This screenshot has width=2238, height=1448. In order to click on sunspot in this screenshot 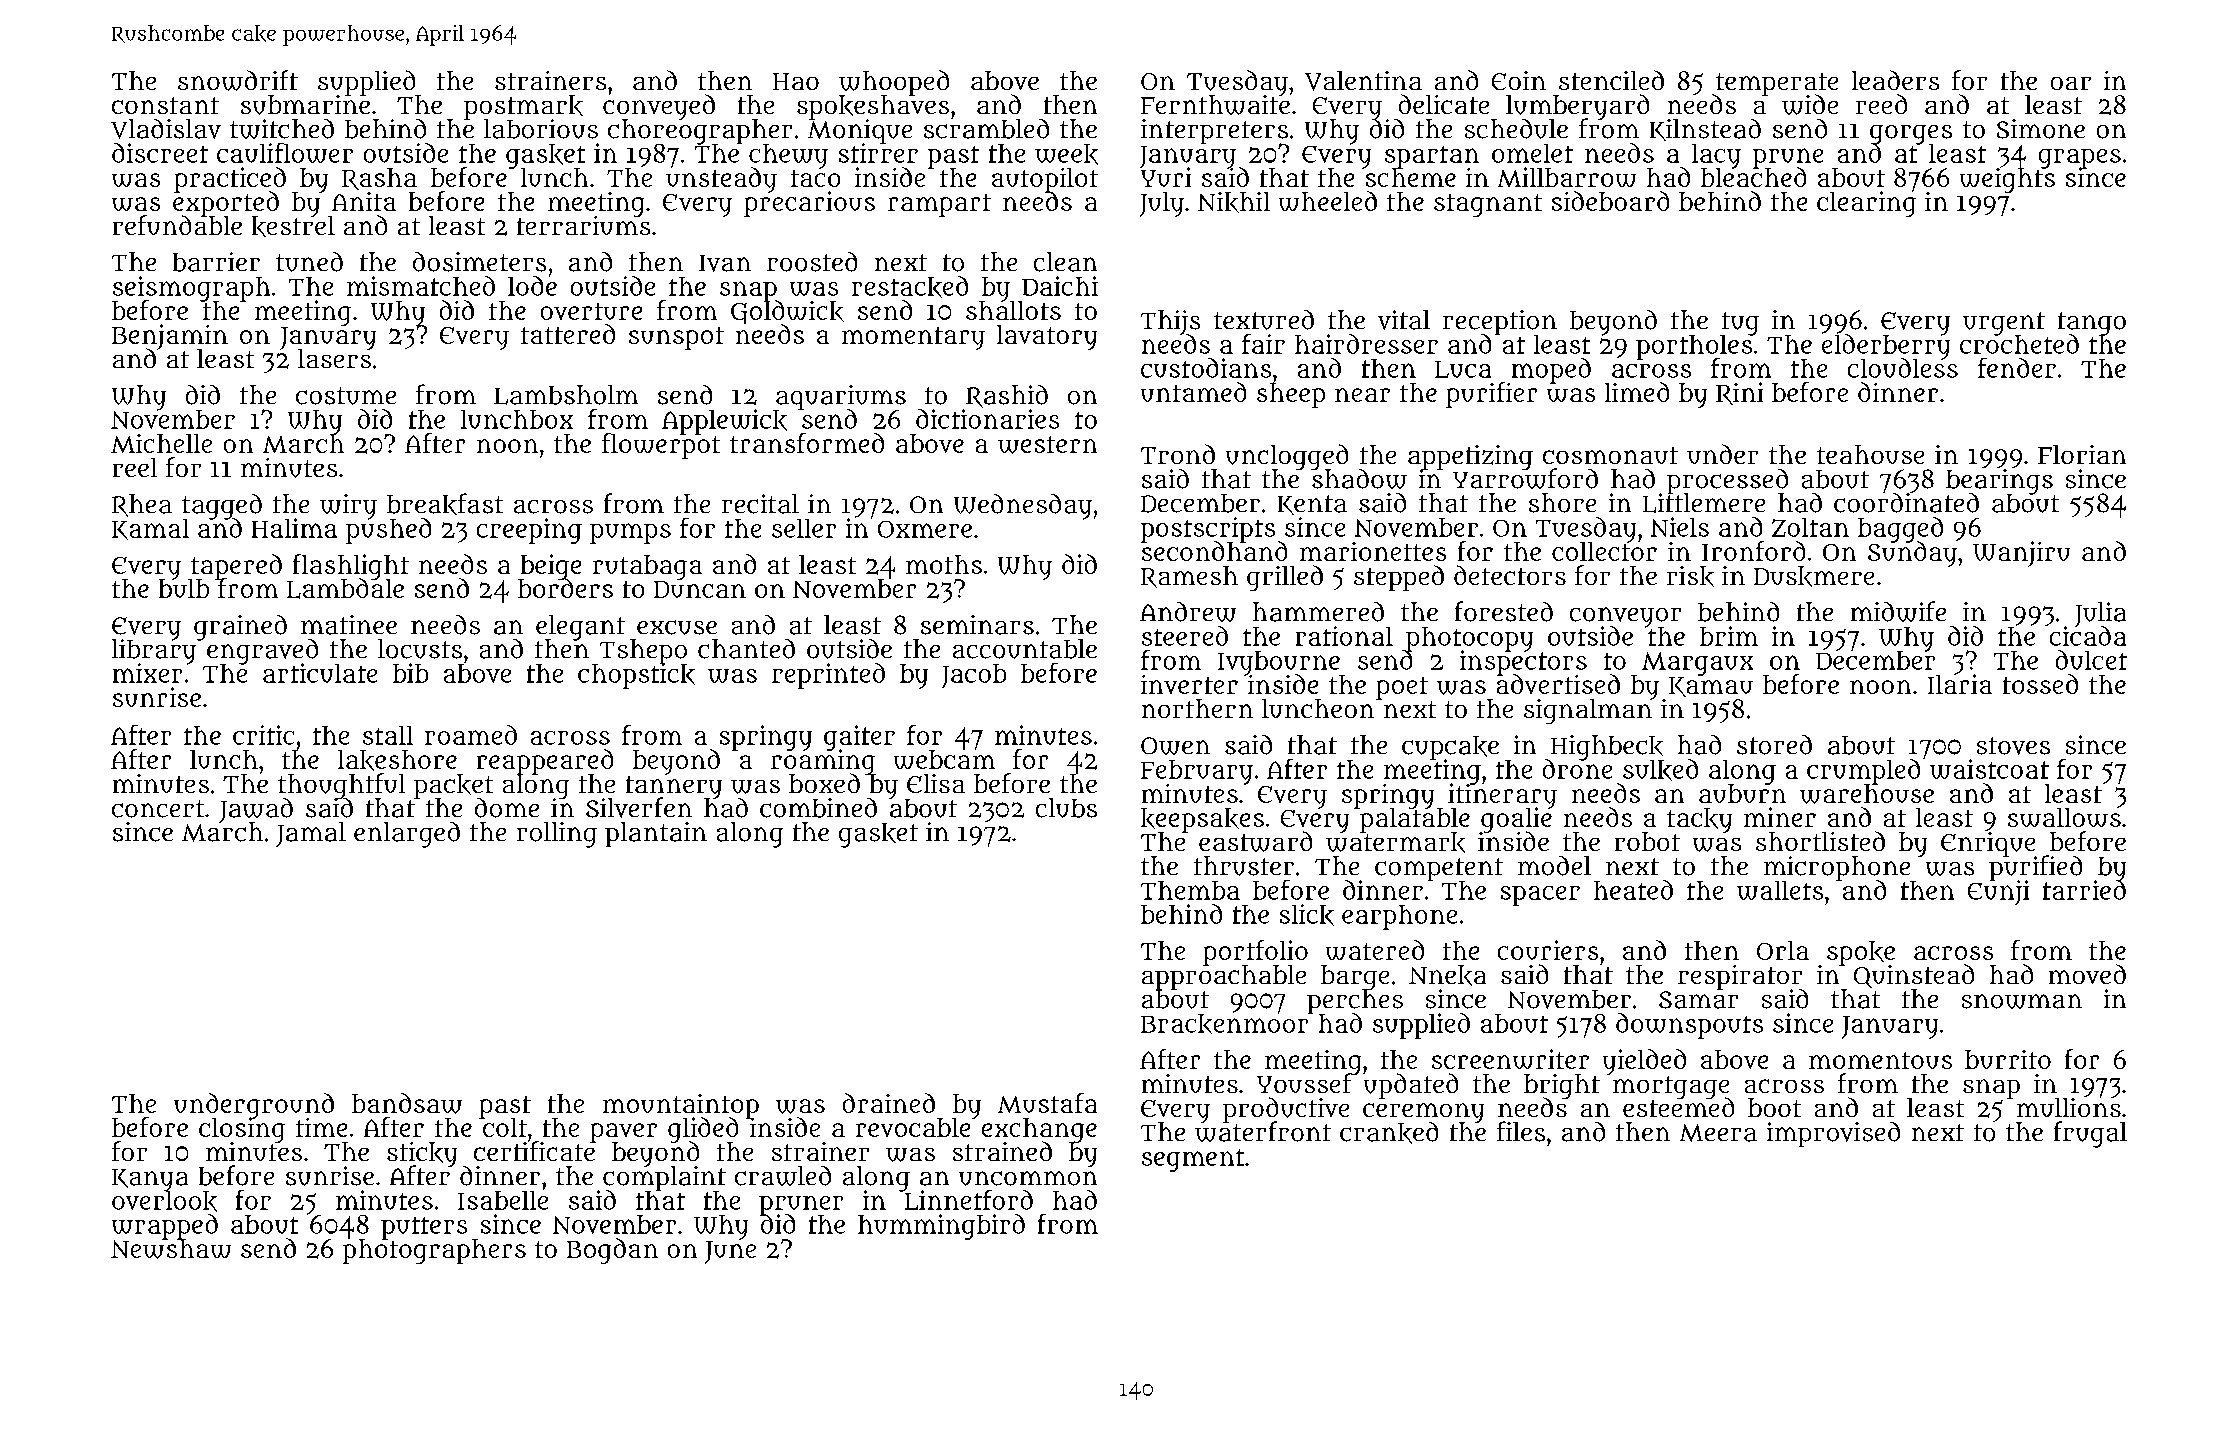, I will do `click(676, 338)`.
